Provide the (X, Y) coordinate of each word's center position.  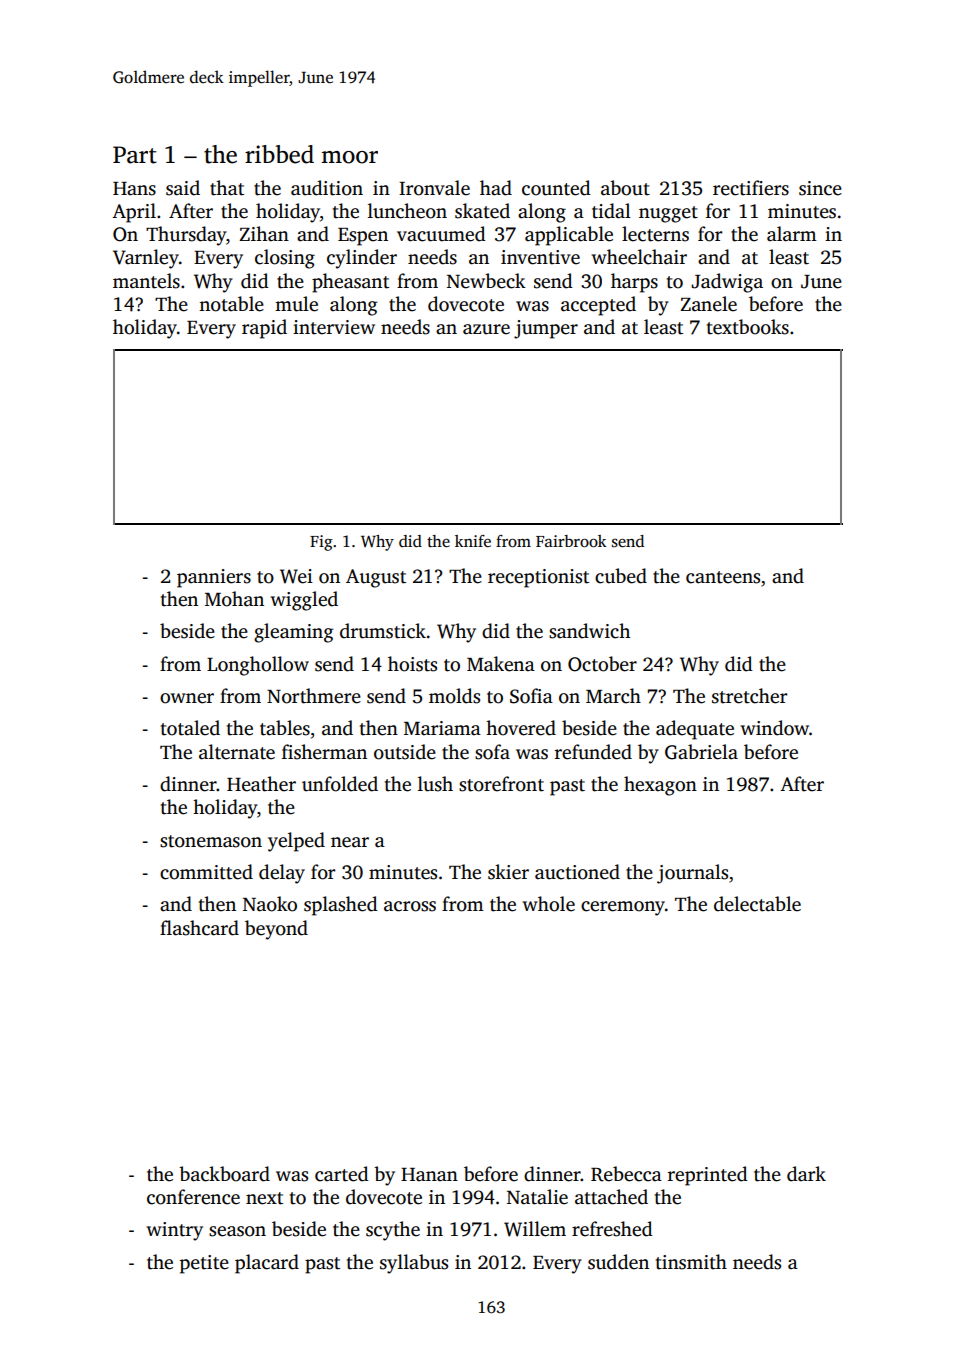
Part (135, 155)
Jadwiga (727, 283)
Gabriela (701, 752)
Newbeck (486, 281)
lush (435, 784)
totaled (190, 728)
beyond (276, 930)
